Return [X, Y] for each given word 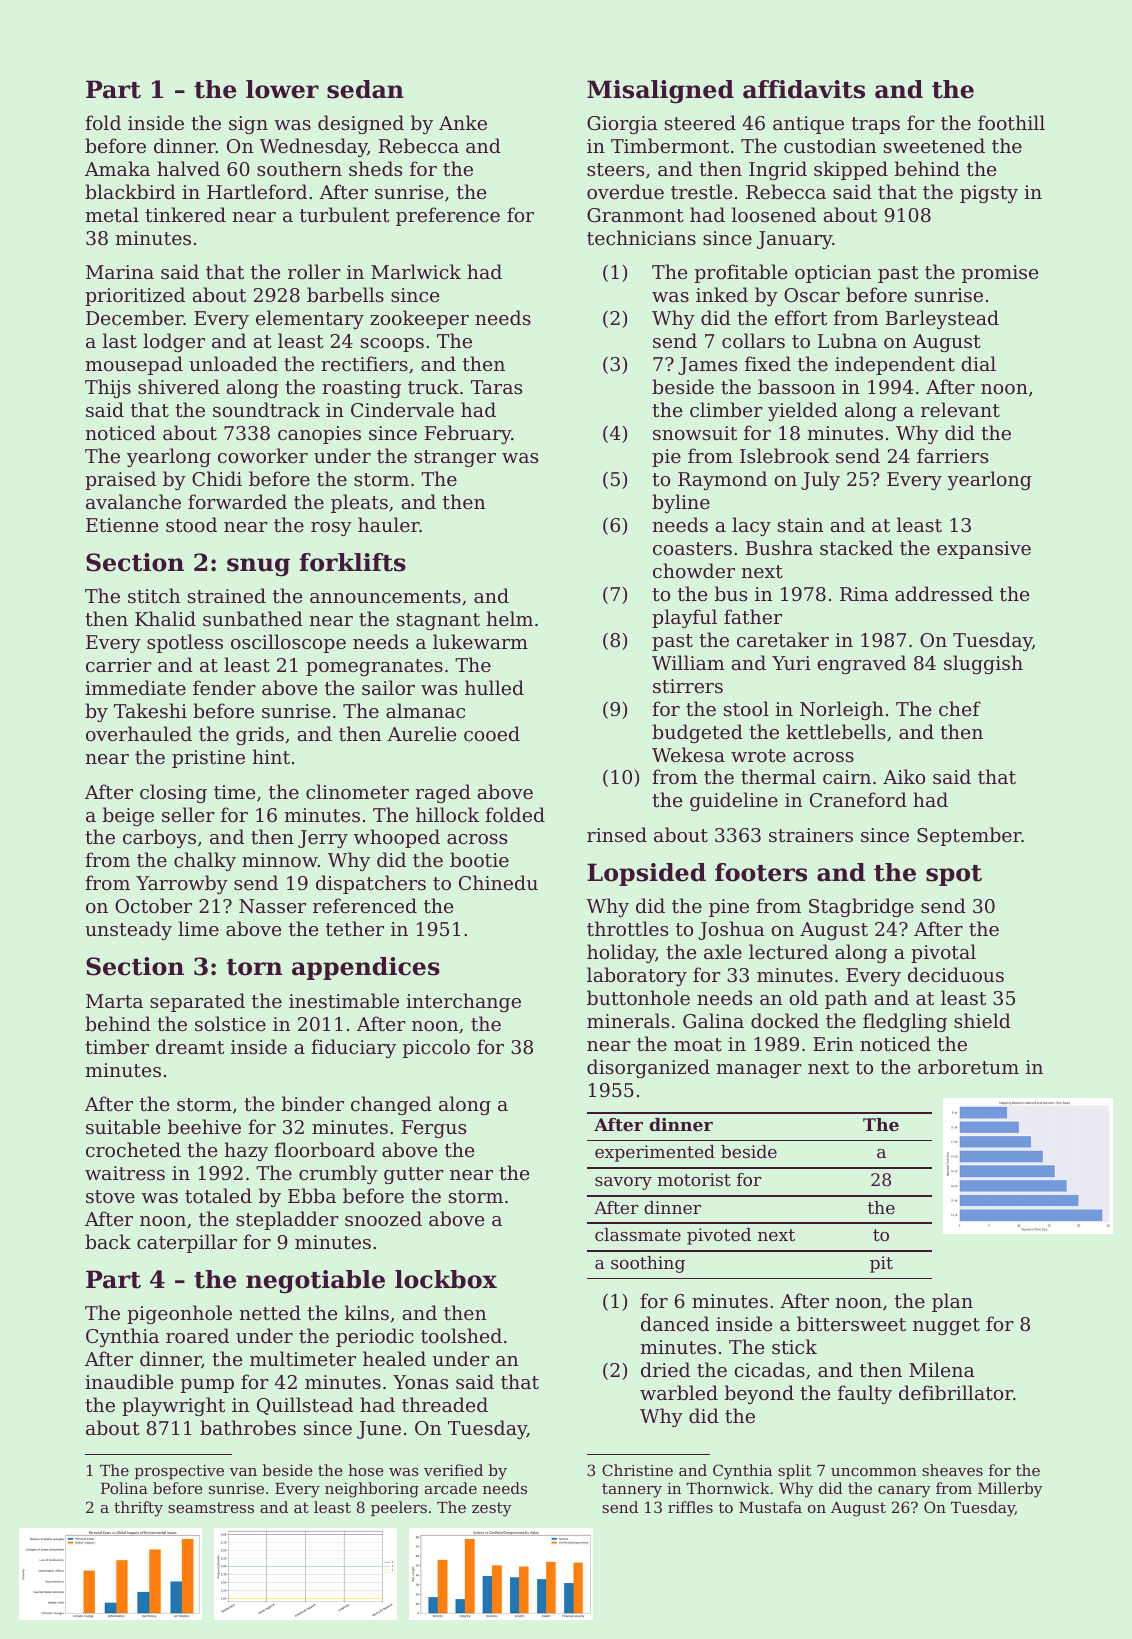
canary [904, 1492]
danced [675, 1323]
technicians [641, 237]
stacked [856, 547]
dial [978, 363]
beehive [204, 1126]
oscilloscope [288, 643]
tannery [632, 1490]
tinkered [185, 214]
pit [881, 1264]
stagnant [438, 621]
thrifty [138, 1509]
